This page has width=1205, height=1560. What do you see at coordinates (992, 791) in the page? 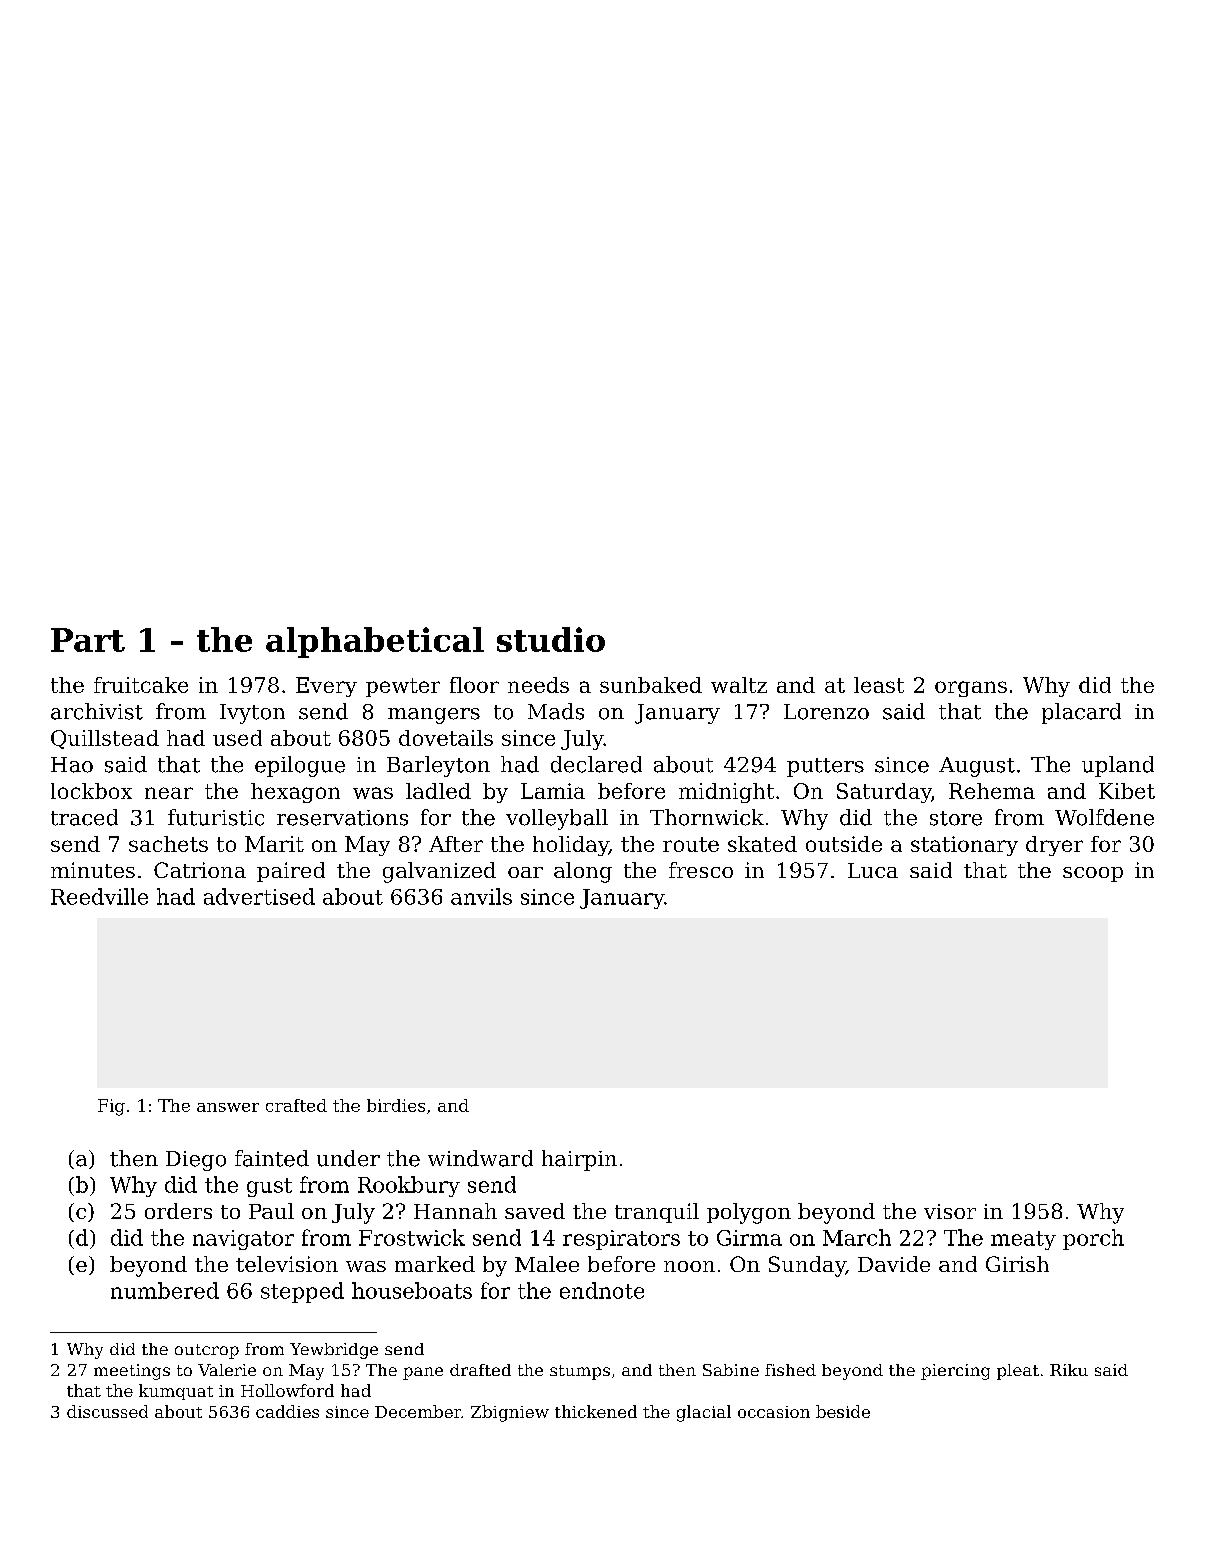
I see `Rehema` at bounding box center [992, 791].
